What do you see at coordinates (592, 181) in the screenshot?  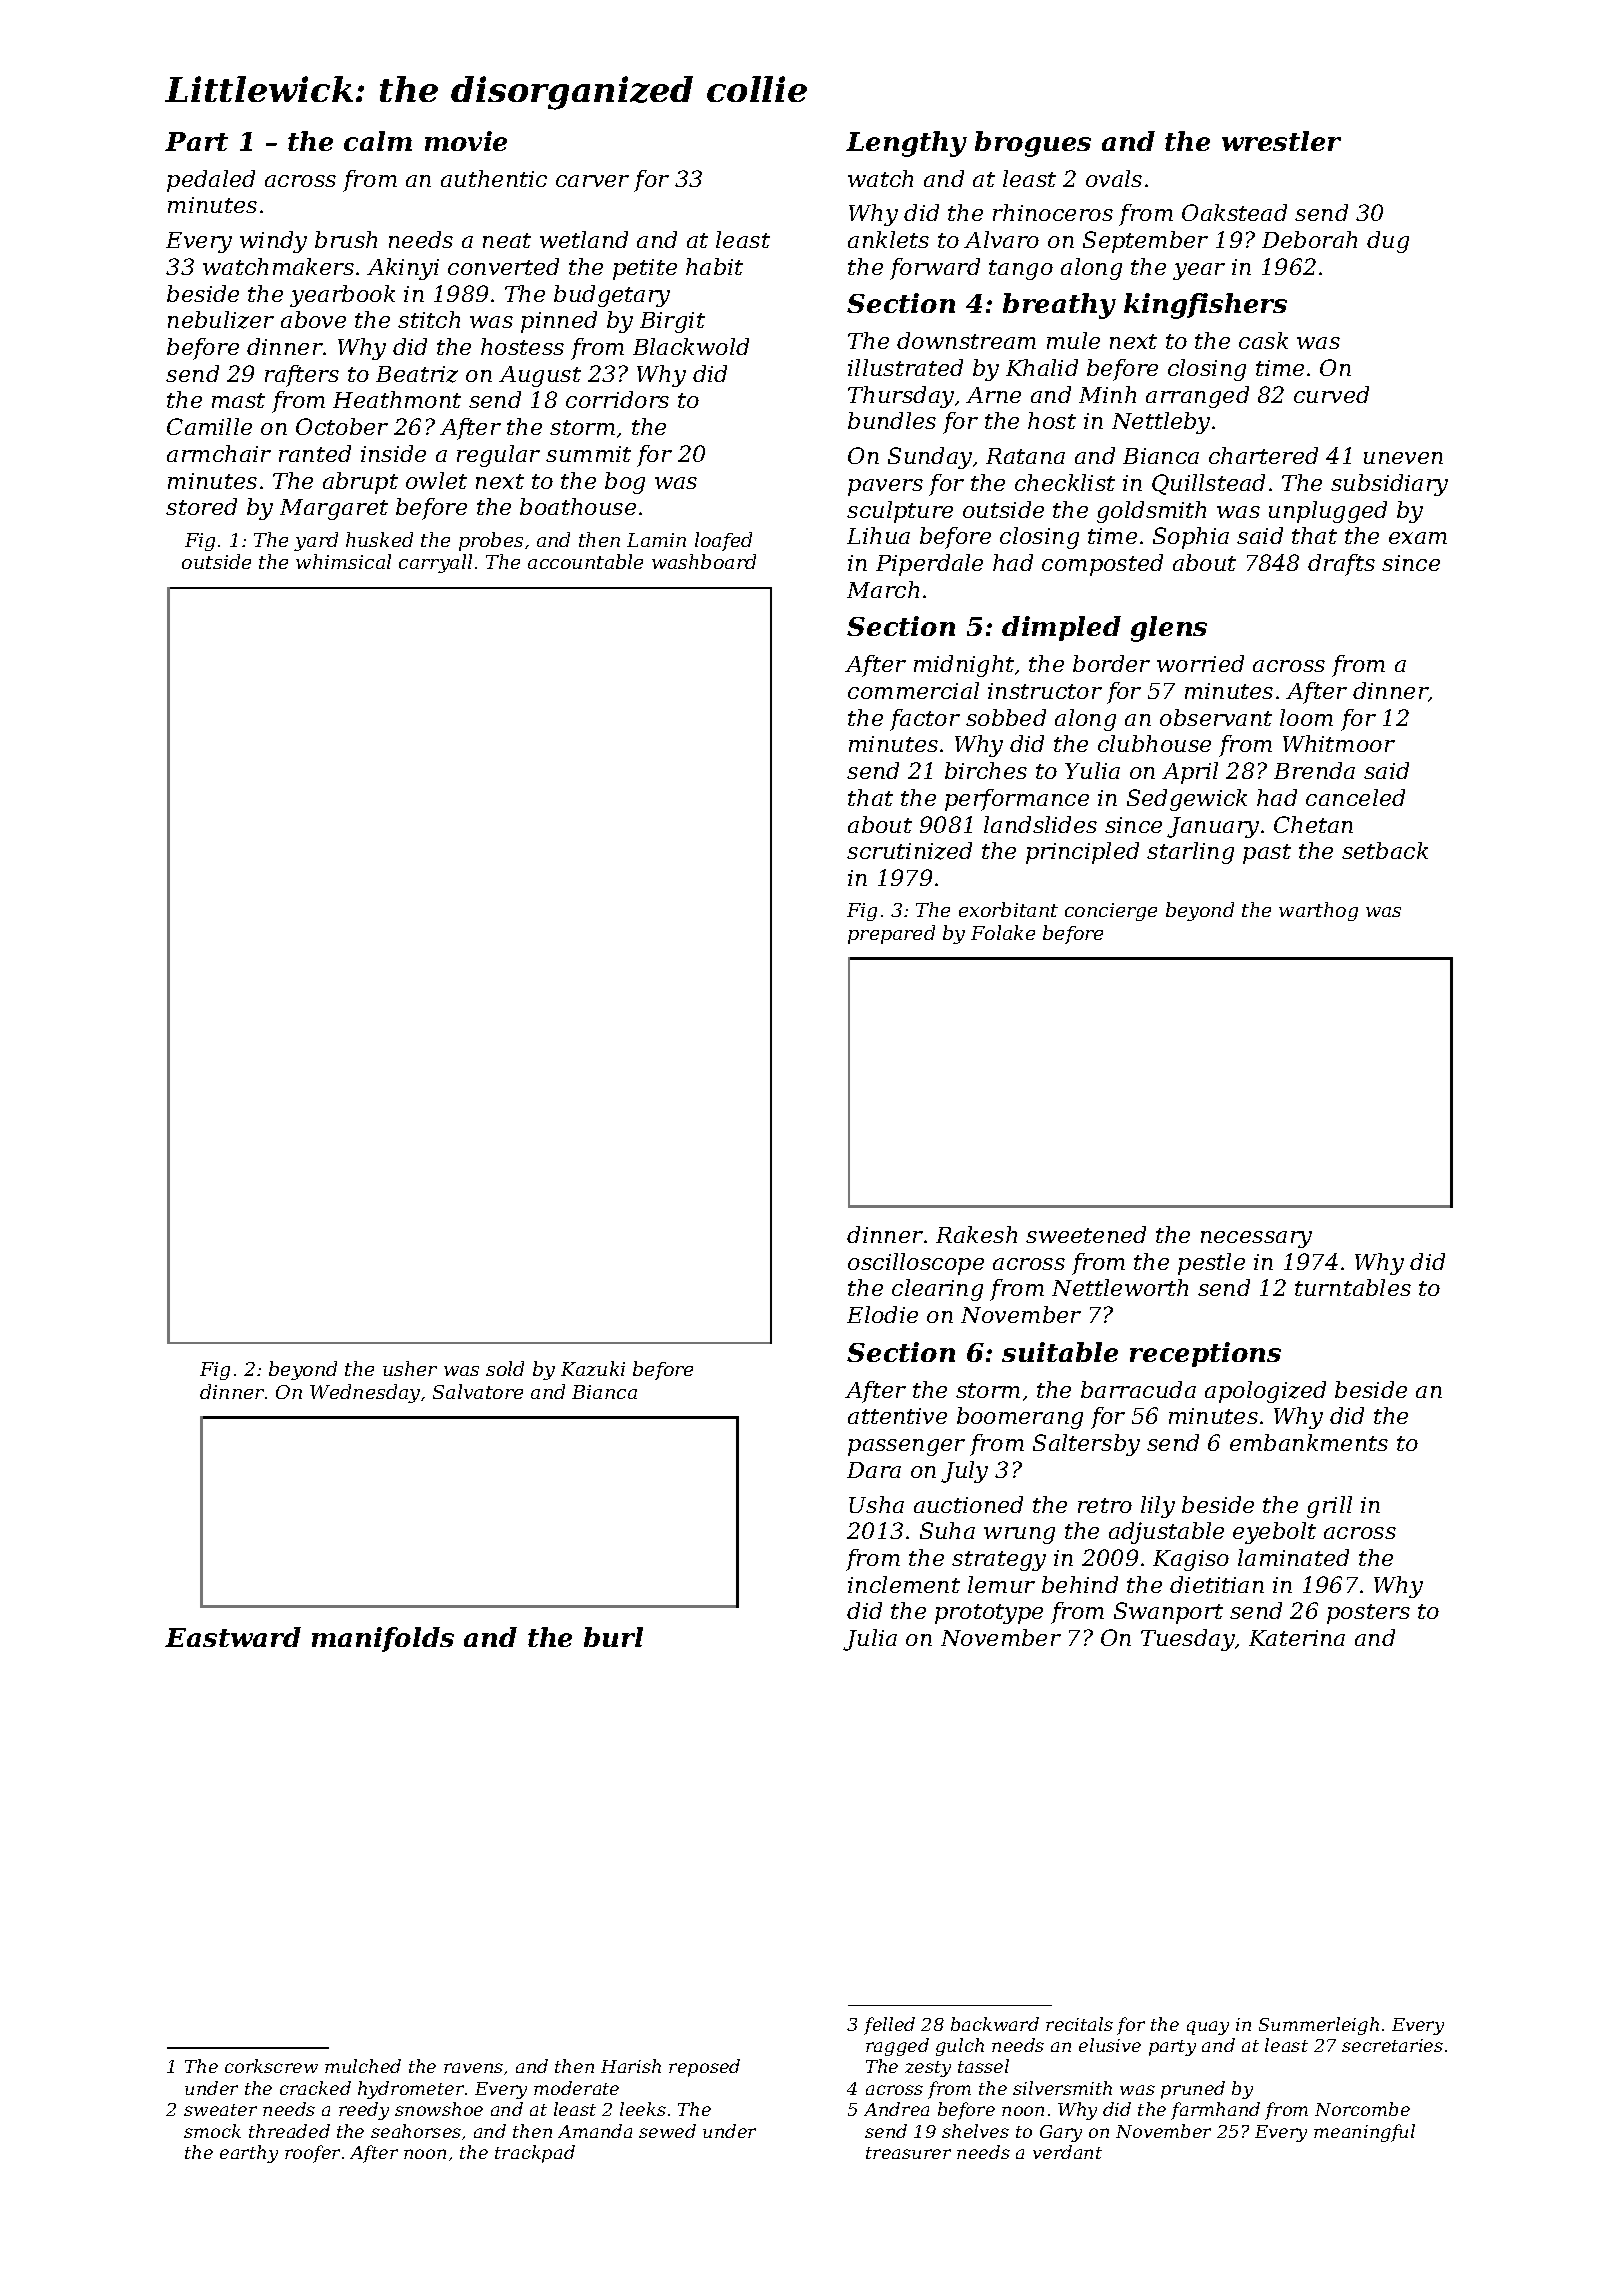 I see `carver` at bounding box center [592, 181].
